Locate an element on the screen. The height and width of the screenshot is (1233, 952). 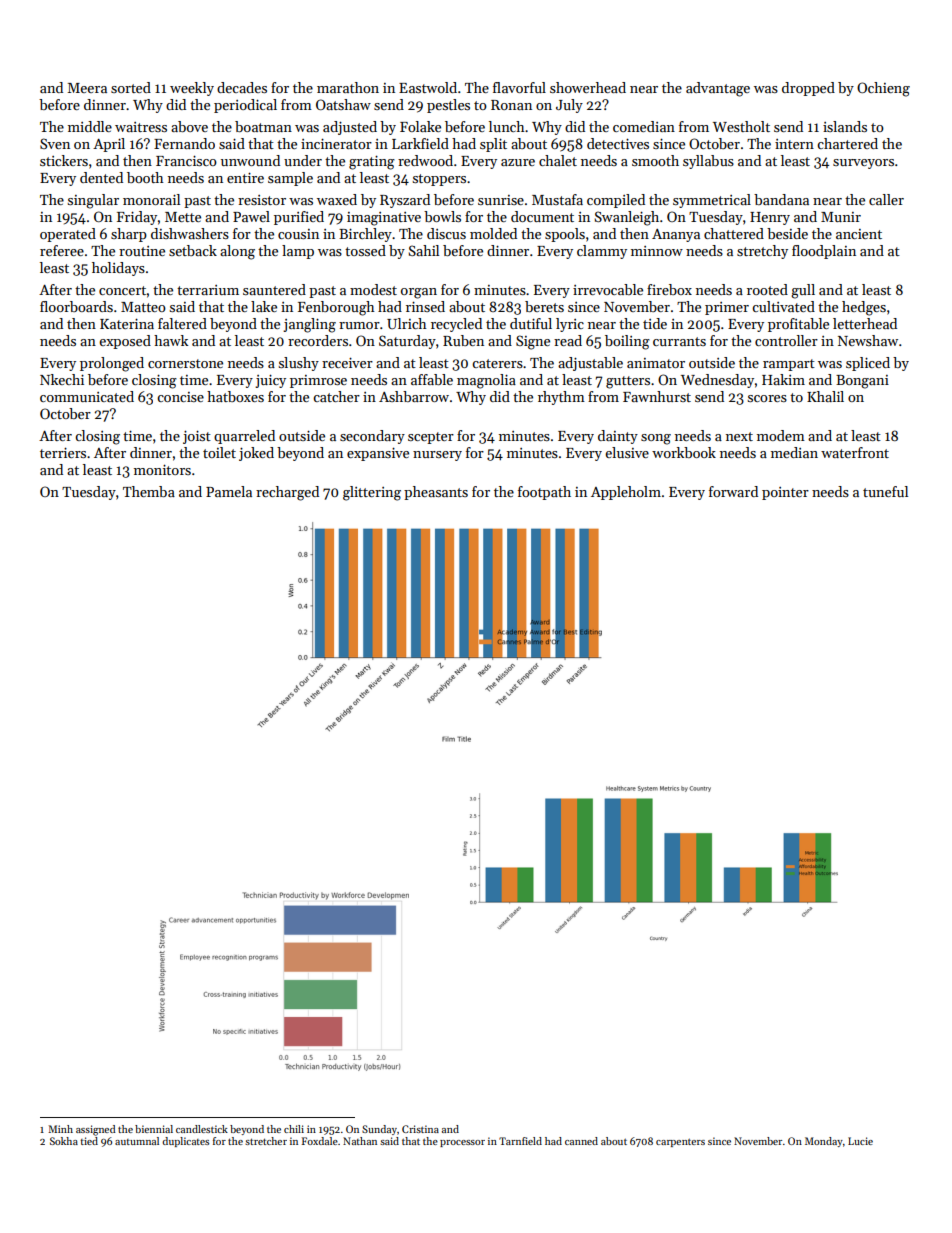
Appleholm is located at coordinates (626, 493).
